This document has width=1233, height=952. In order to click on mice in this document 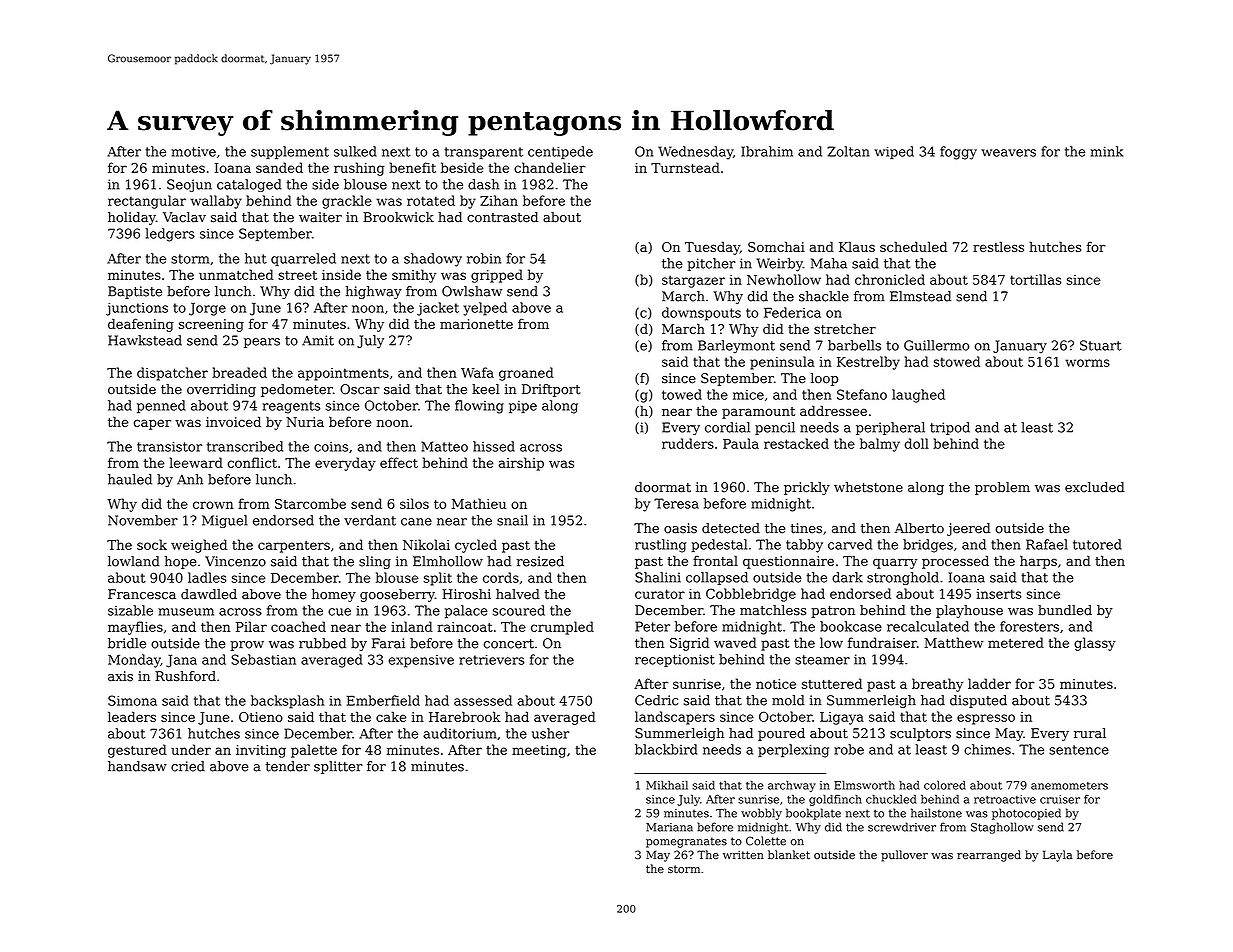, I will do `click(748, 395)`.
